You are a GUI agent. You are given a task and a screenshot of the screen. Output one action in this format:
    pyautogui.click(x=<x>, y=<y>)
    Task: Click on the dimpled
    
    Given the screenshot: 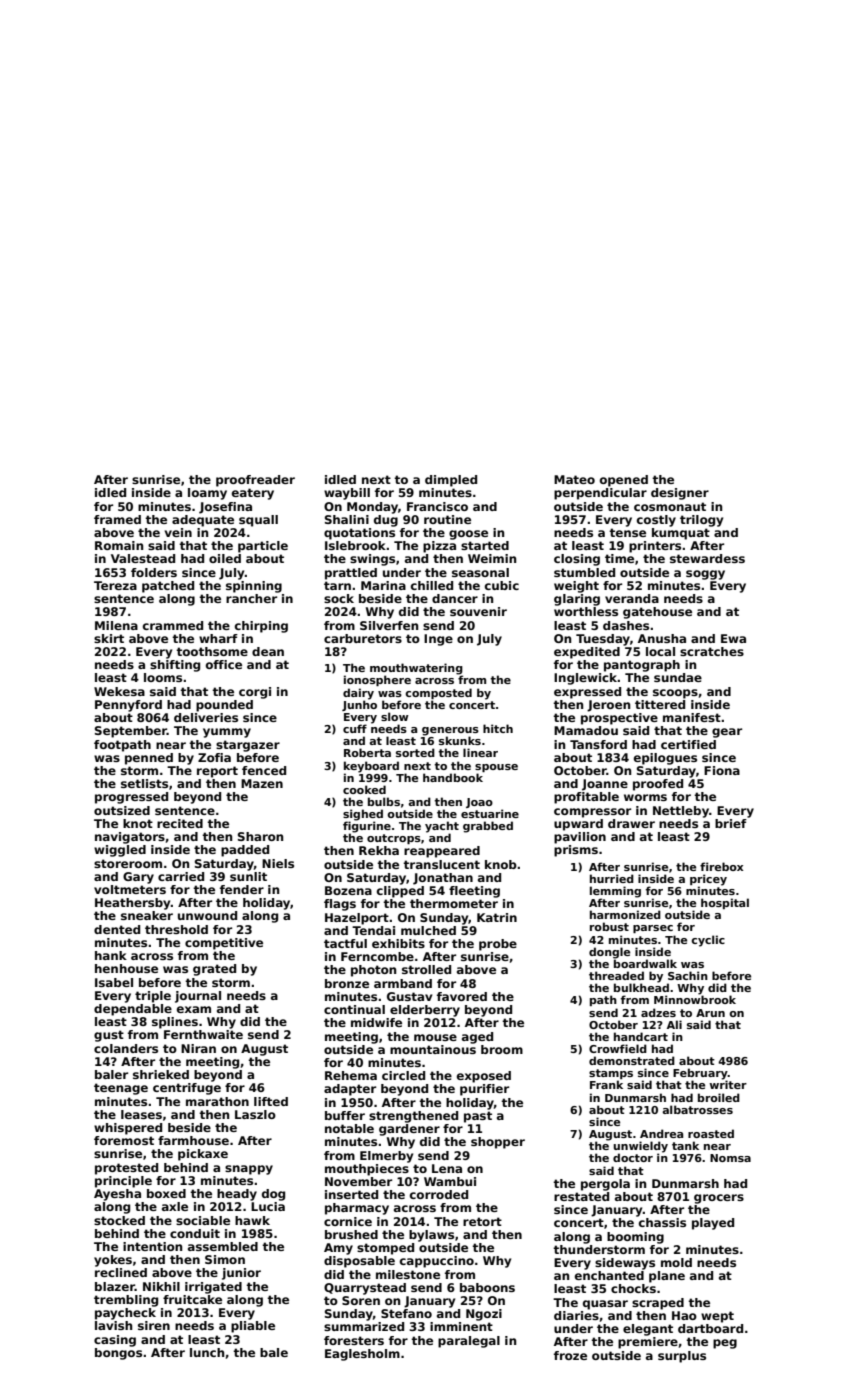 What is the action you would take?
    pyautogui.click(x=451, y=481)
